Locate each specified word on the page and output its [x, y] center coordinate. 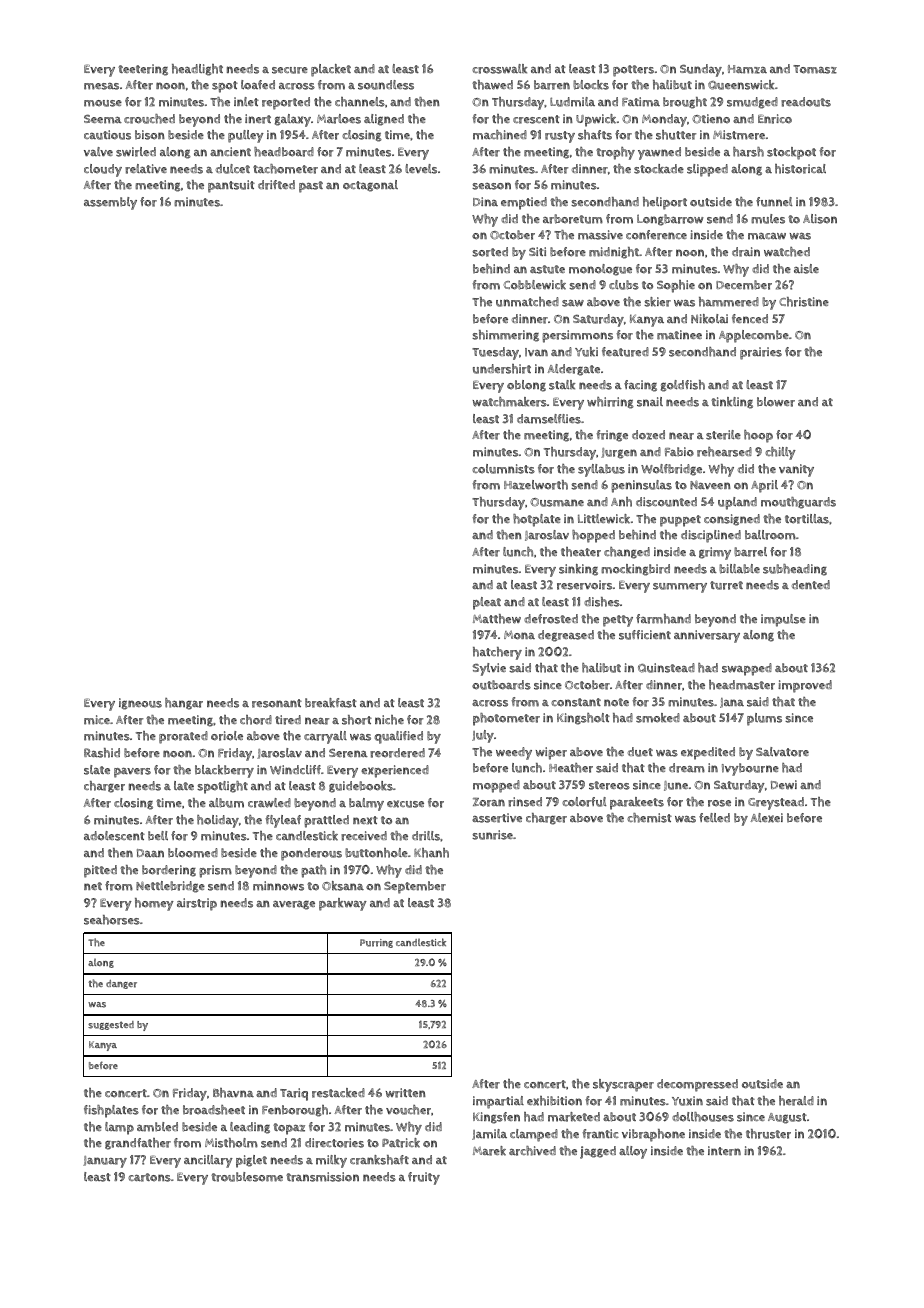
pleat [487, 603]
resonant [277, 703]
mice [97, 720]
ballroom [770, 535]
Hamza [747, 69]
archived [532, 1151]
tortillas [807, 519]
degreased [566, 636]
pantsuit [231, 186]
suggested [111, 1025]
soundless [386, 85]
